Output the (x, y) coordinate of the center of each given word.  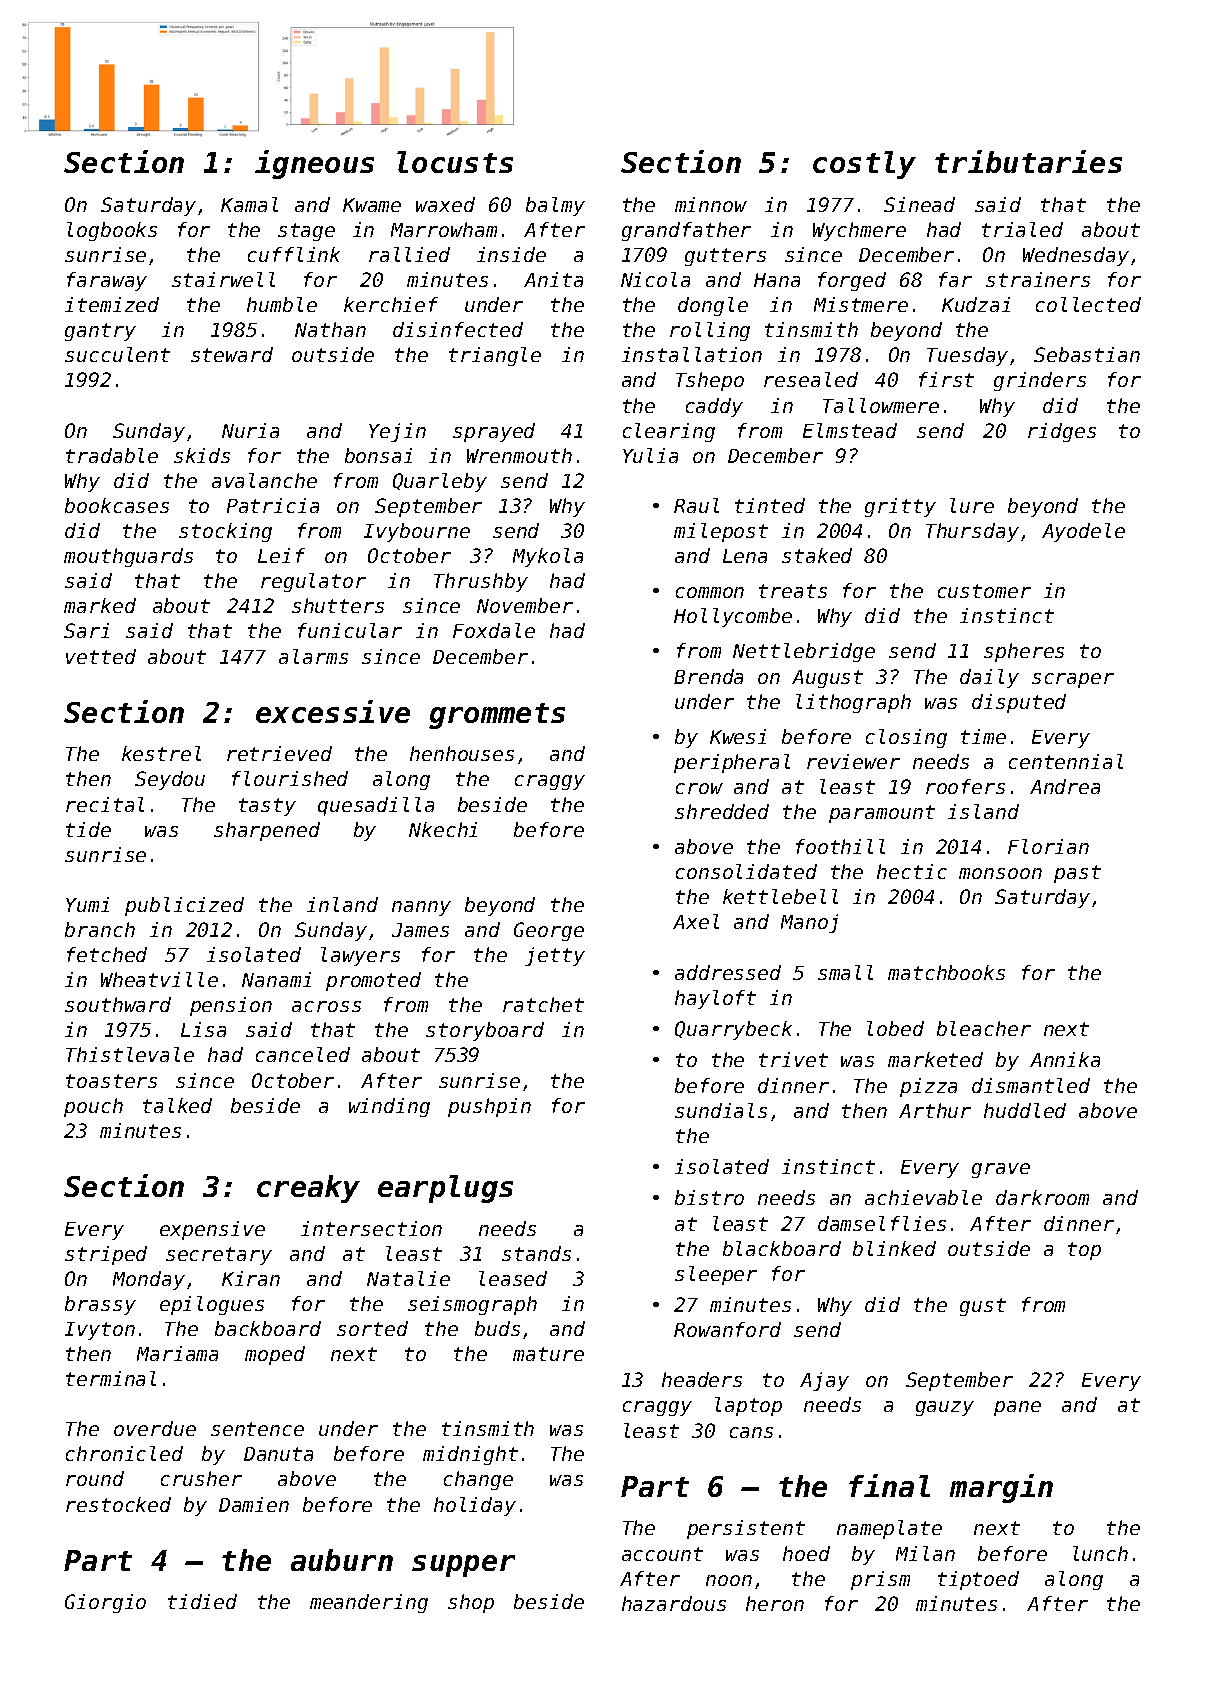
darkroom (1042, 1197)
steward (232, 354)
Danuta (278, 1454)
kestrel (161, 753)
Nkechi (443, 829)
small (845, 972)
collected (1088, 304)
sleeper (716, 1275)
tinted (770, 505)
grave (1001, 1170)
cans (751, 1432)
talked (177, 1105)
